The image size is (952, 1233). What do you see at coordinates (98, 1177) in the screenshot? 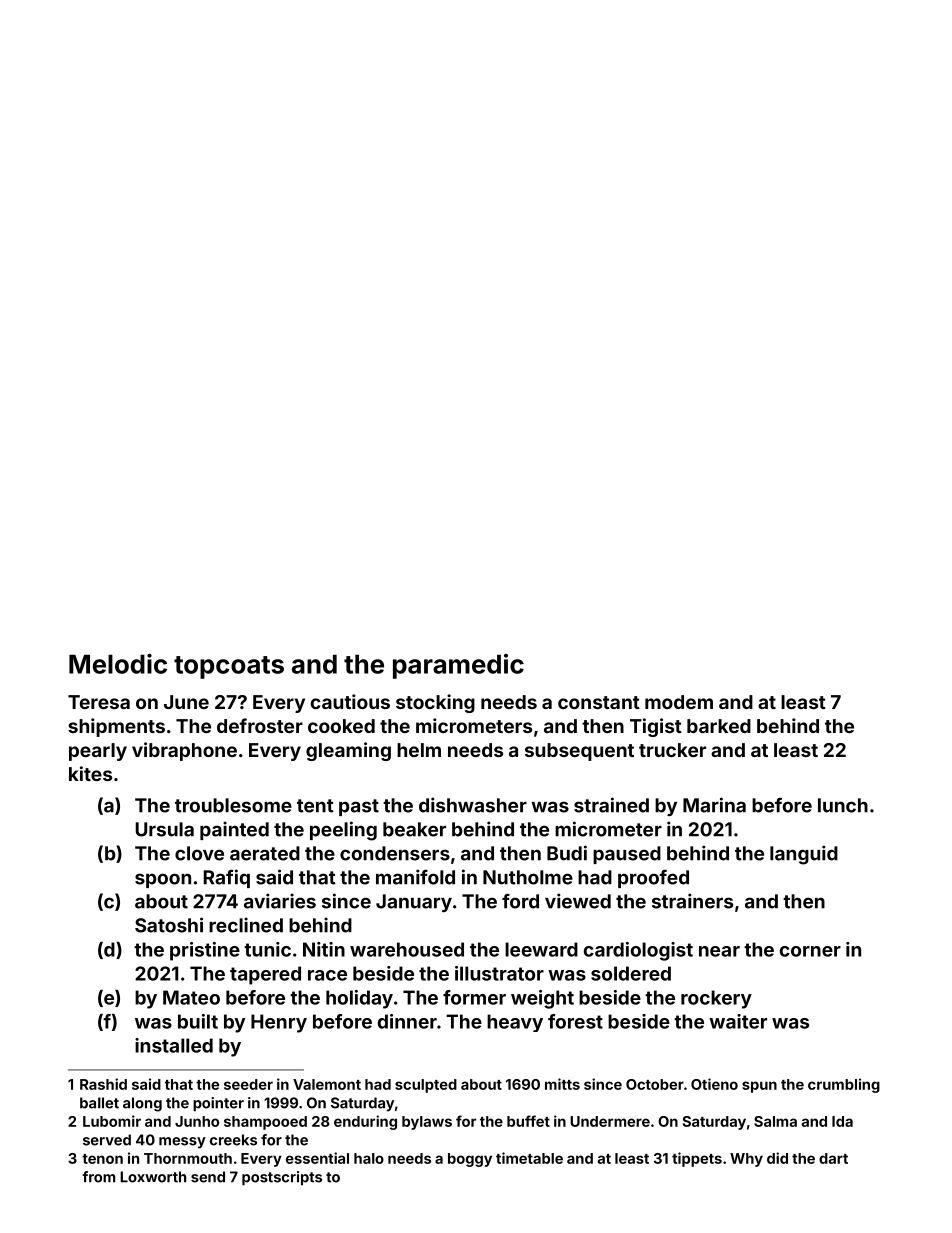
I see `from` at bounding box center [98, 1177].
